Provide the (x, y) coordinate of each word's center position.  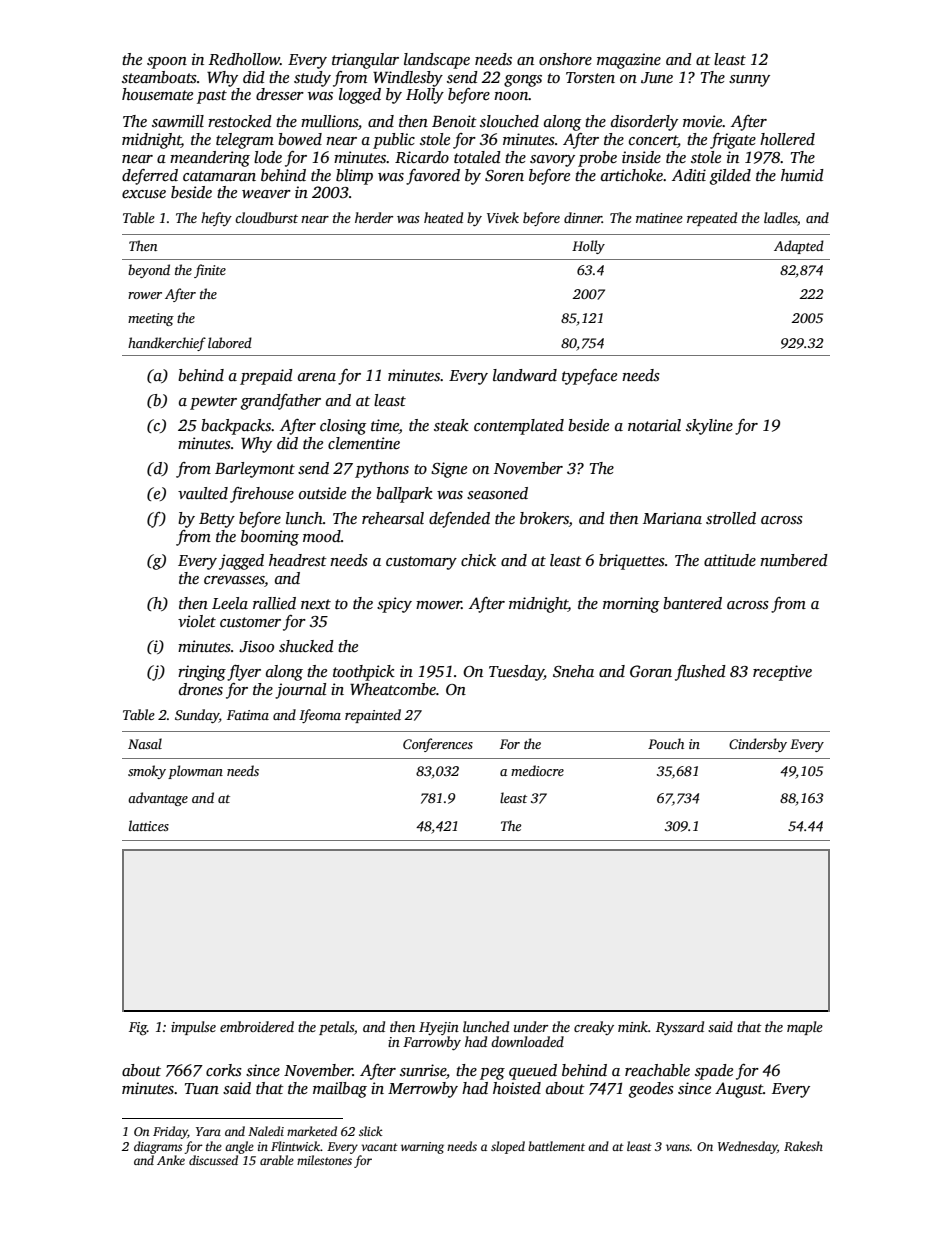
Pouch (666, 743)
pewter (213, 403)
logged (360, 96)
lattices (149, 825)
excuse (144, 194)
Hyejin (439, 1028)
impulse (193, 1028)
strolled (731, 518)
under (531, 1026)
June (657, 78)
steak (451, 425)
